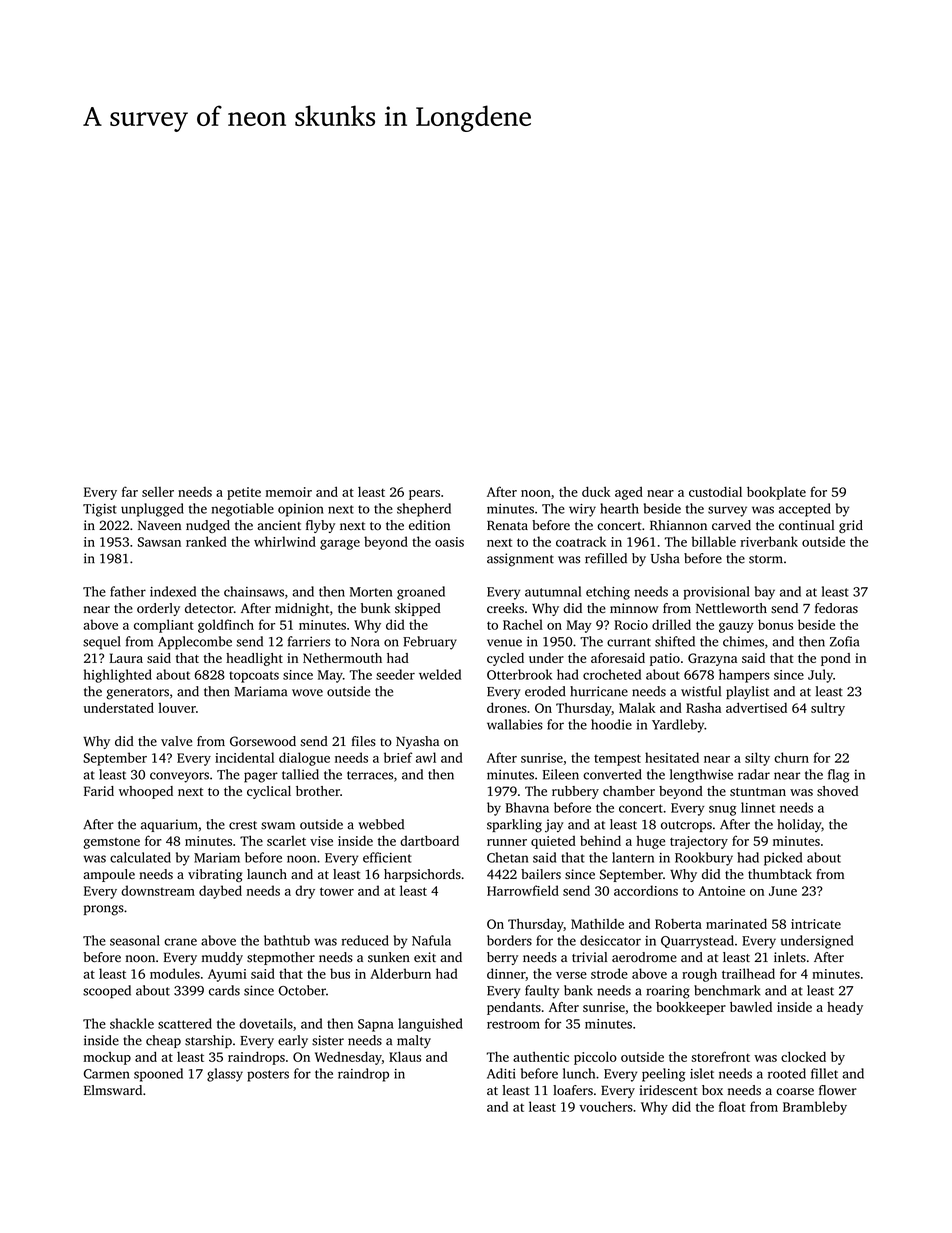 The width and height of the screenshot is (952, 1233). I want to click on daybed, so click(220, 892).
